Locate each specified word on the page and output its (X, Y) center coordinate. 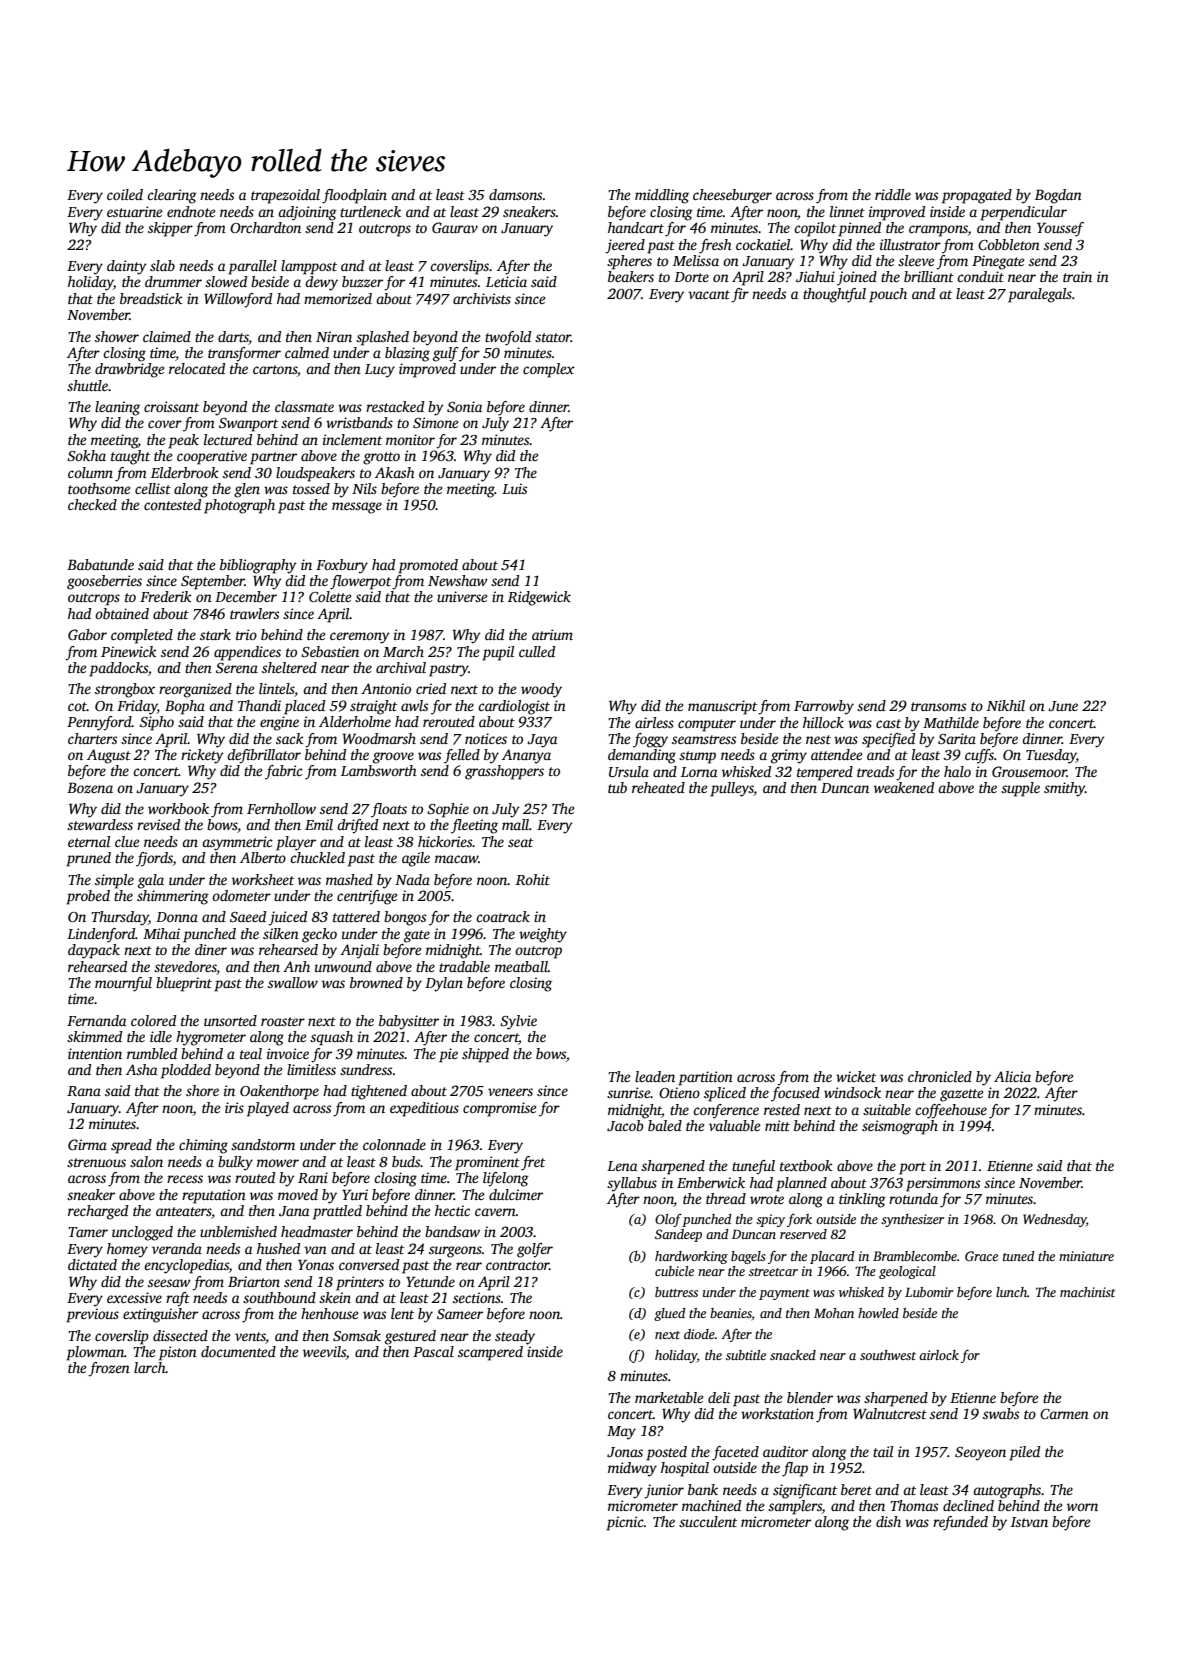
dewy (321, 283)
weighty (543, 935)
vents (250, 1336)
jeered (625, 246)
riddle (893, 194)
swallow (293, 982)
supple (1020, 789)
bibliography (258, 566)
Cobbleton (1009, 244)
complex (549, 370)
